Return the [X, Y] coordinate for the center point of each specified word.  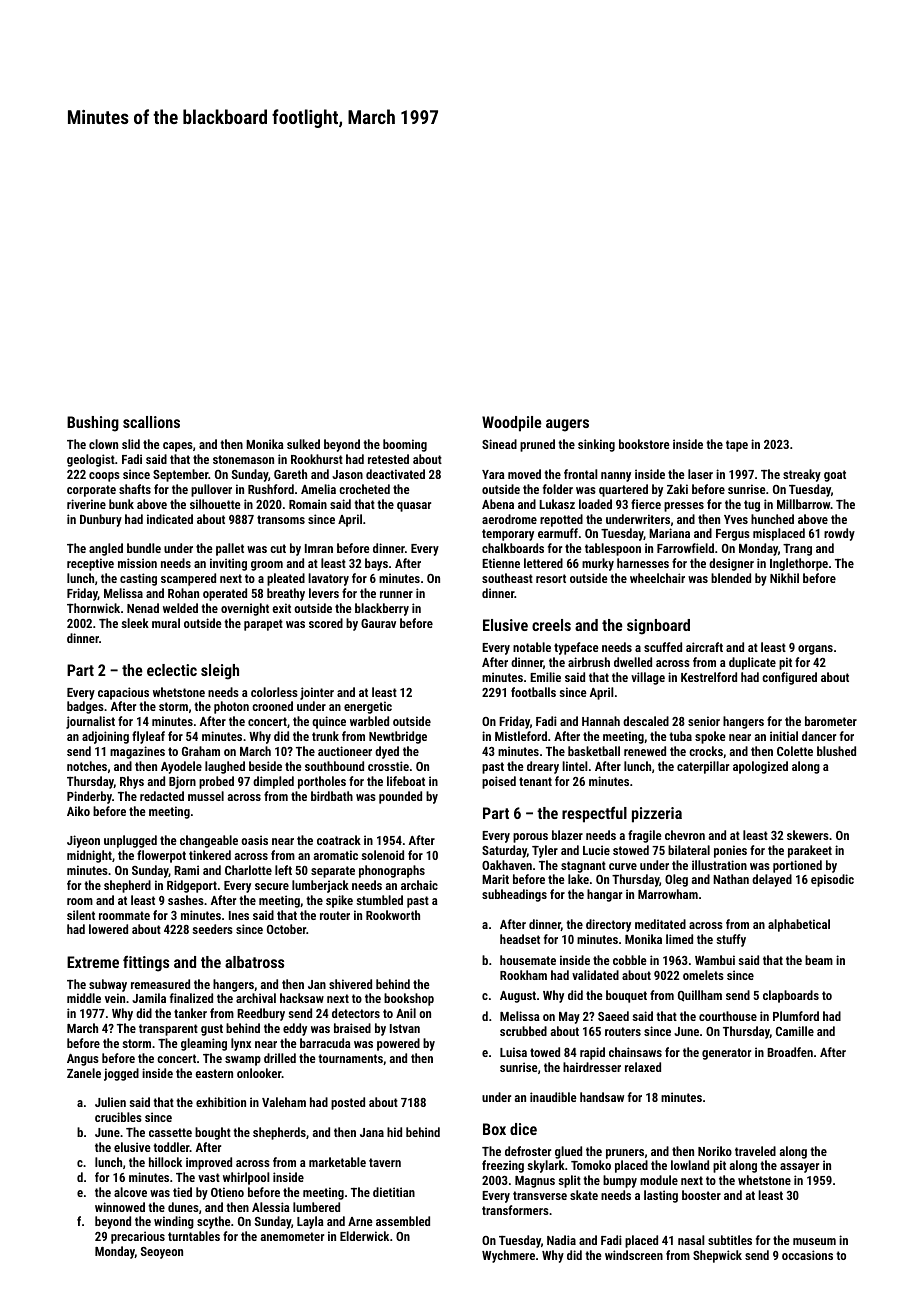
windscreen [634, 1255]
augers [567, 425]
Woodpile [512, 424]
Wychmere [508, 1256]
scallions [151, 422]
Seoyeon [162, 1253]
